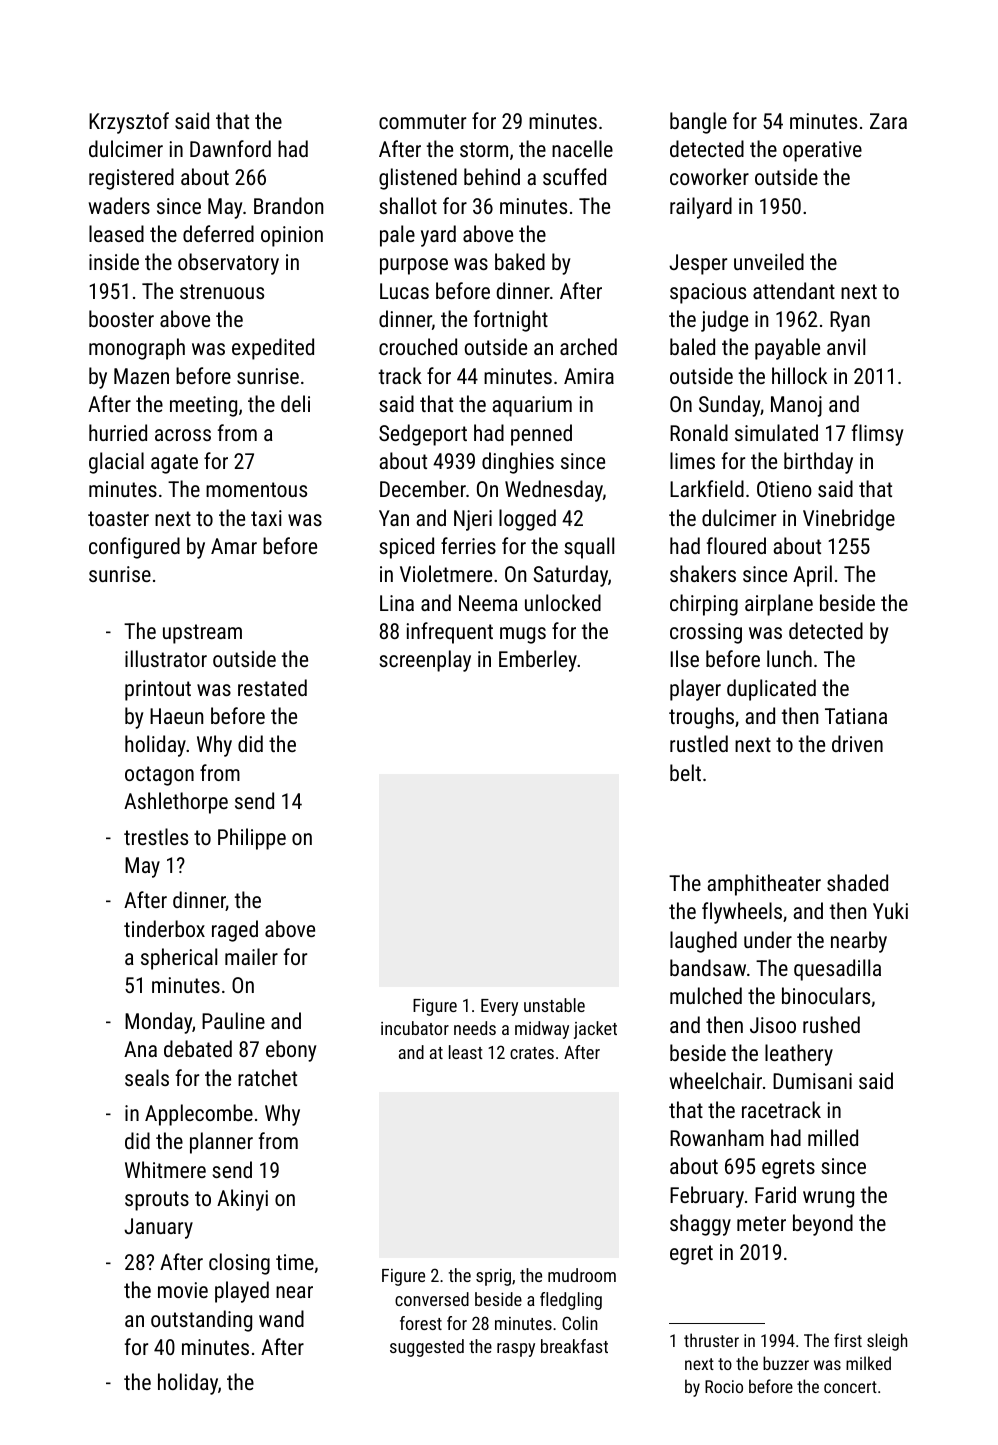  Describe the element at coordinates (822, 151) in the screenshot. I see `operative` at that location.
